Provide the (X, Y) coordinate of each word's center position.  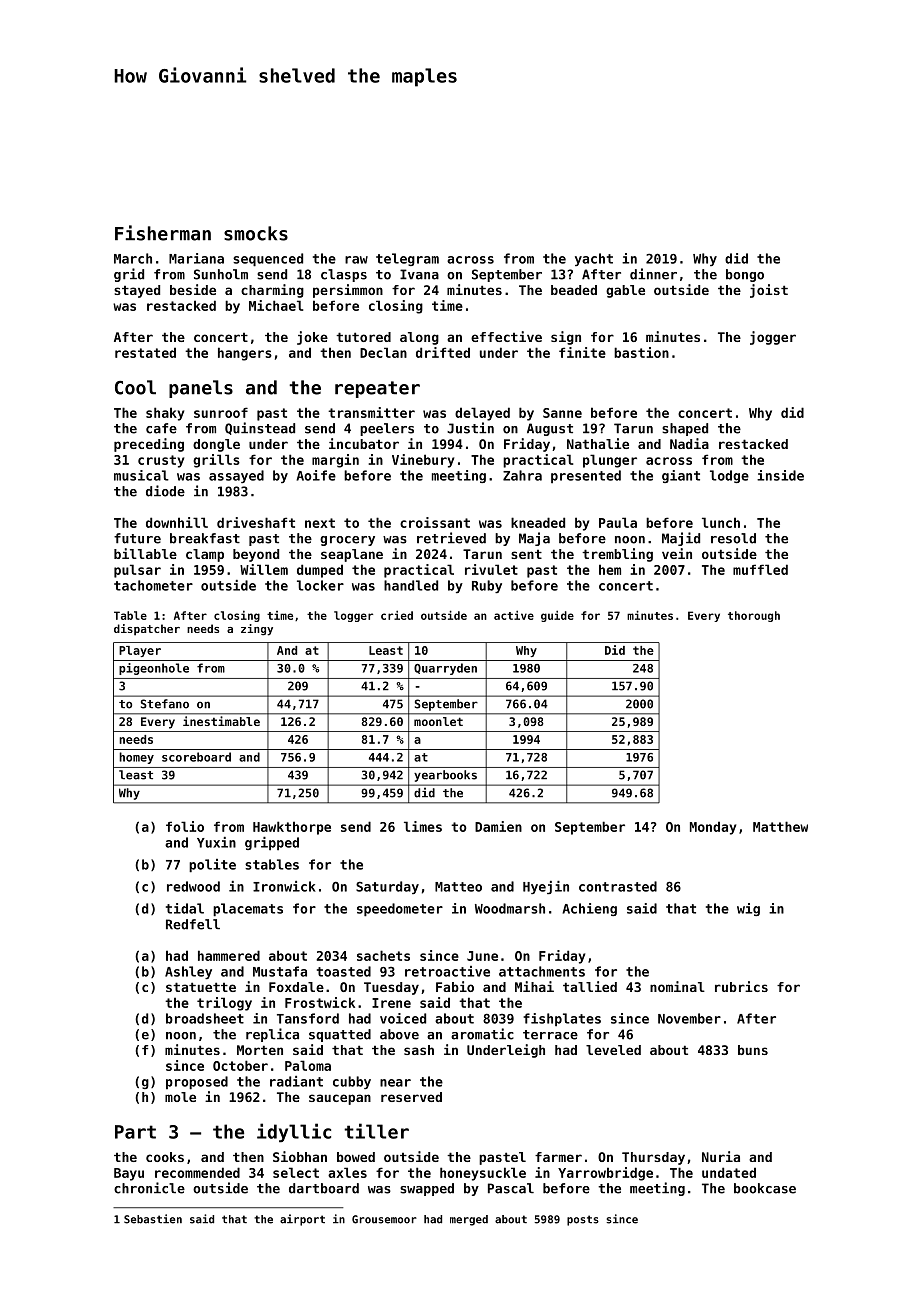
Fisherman (163, 233)
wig (748, 909)
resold (733, 538)
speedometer (400, 910)
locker (320, 585)
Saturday (387, 887)
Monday (713, 828)
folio (185, 826)
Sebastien (153, 1219)
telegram (407, 259)
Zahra (522, 475)
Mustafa (280, 971)
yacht (594, 259)
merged (469, 1220)
